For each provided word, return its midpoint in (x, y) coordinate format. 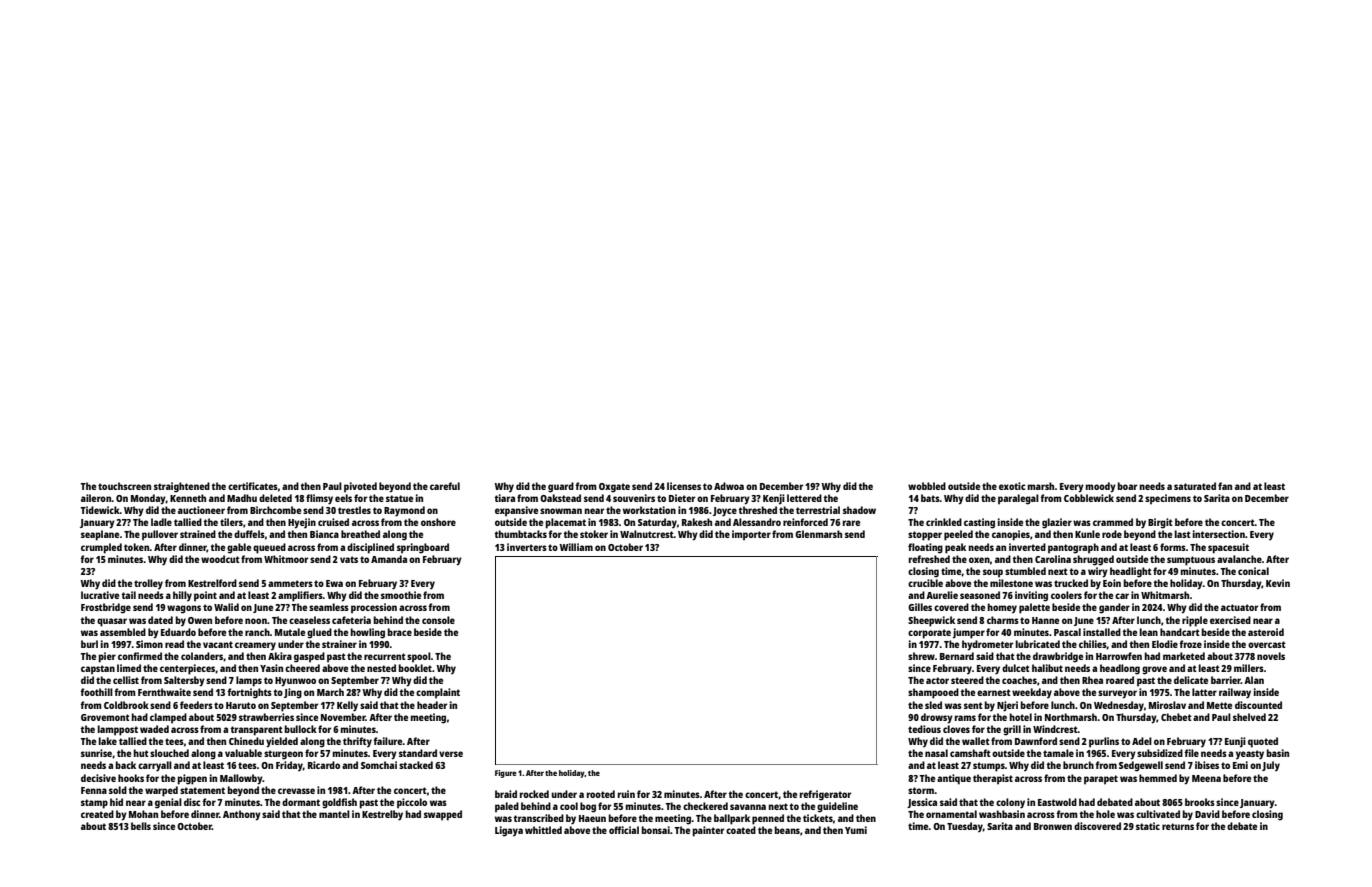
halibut (1047, 668)
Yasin (271, 668)
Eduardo (178, 632)
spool (419, 657)
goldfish (339, 803)
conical (1253, 571)
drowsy (937, 718)
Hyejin (302, 523)
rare (851, 523)
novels (1271, 656)
